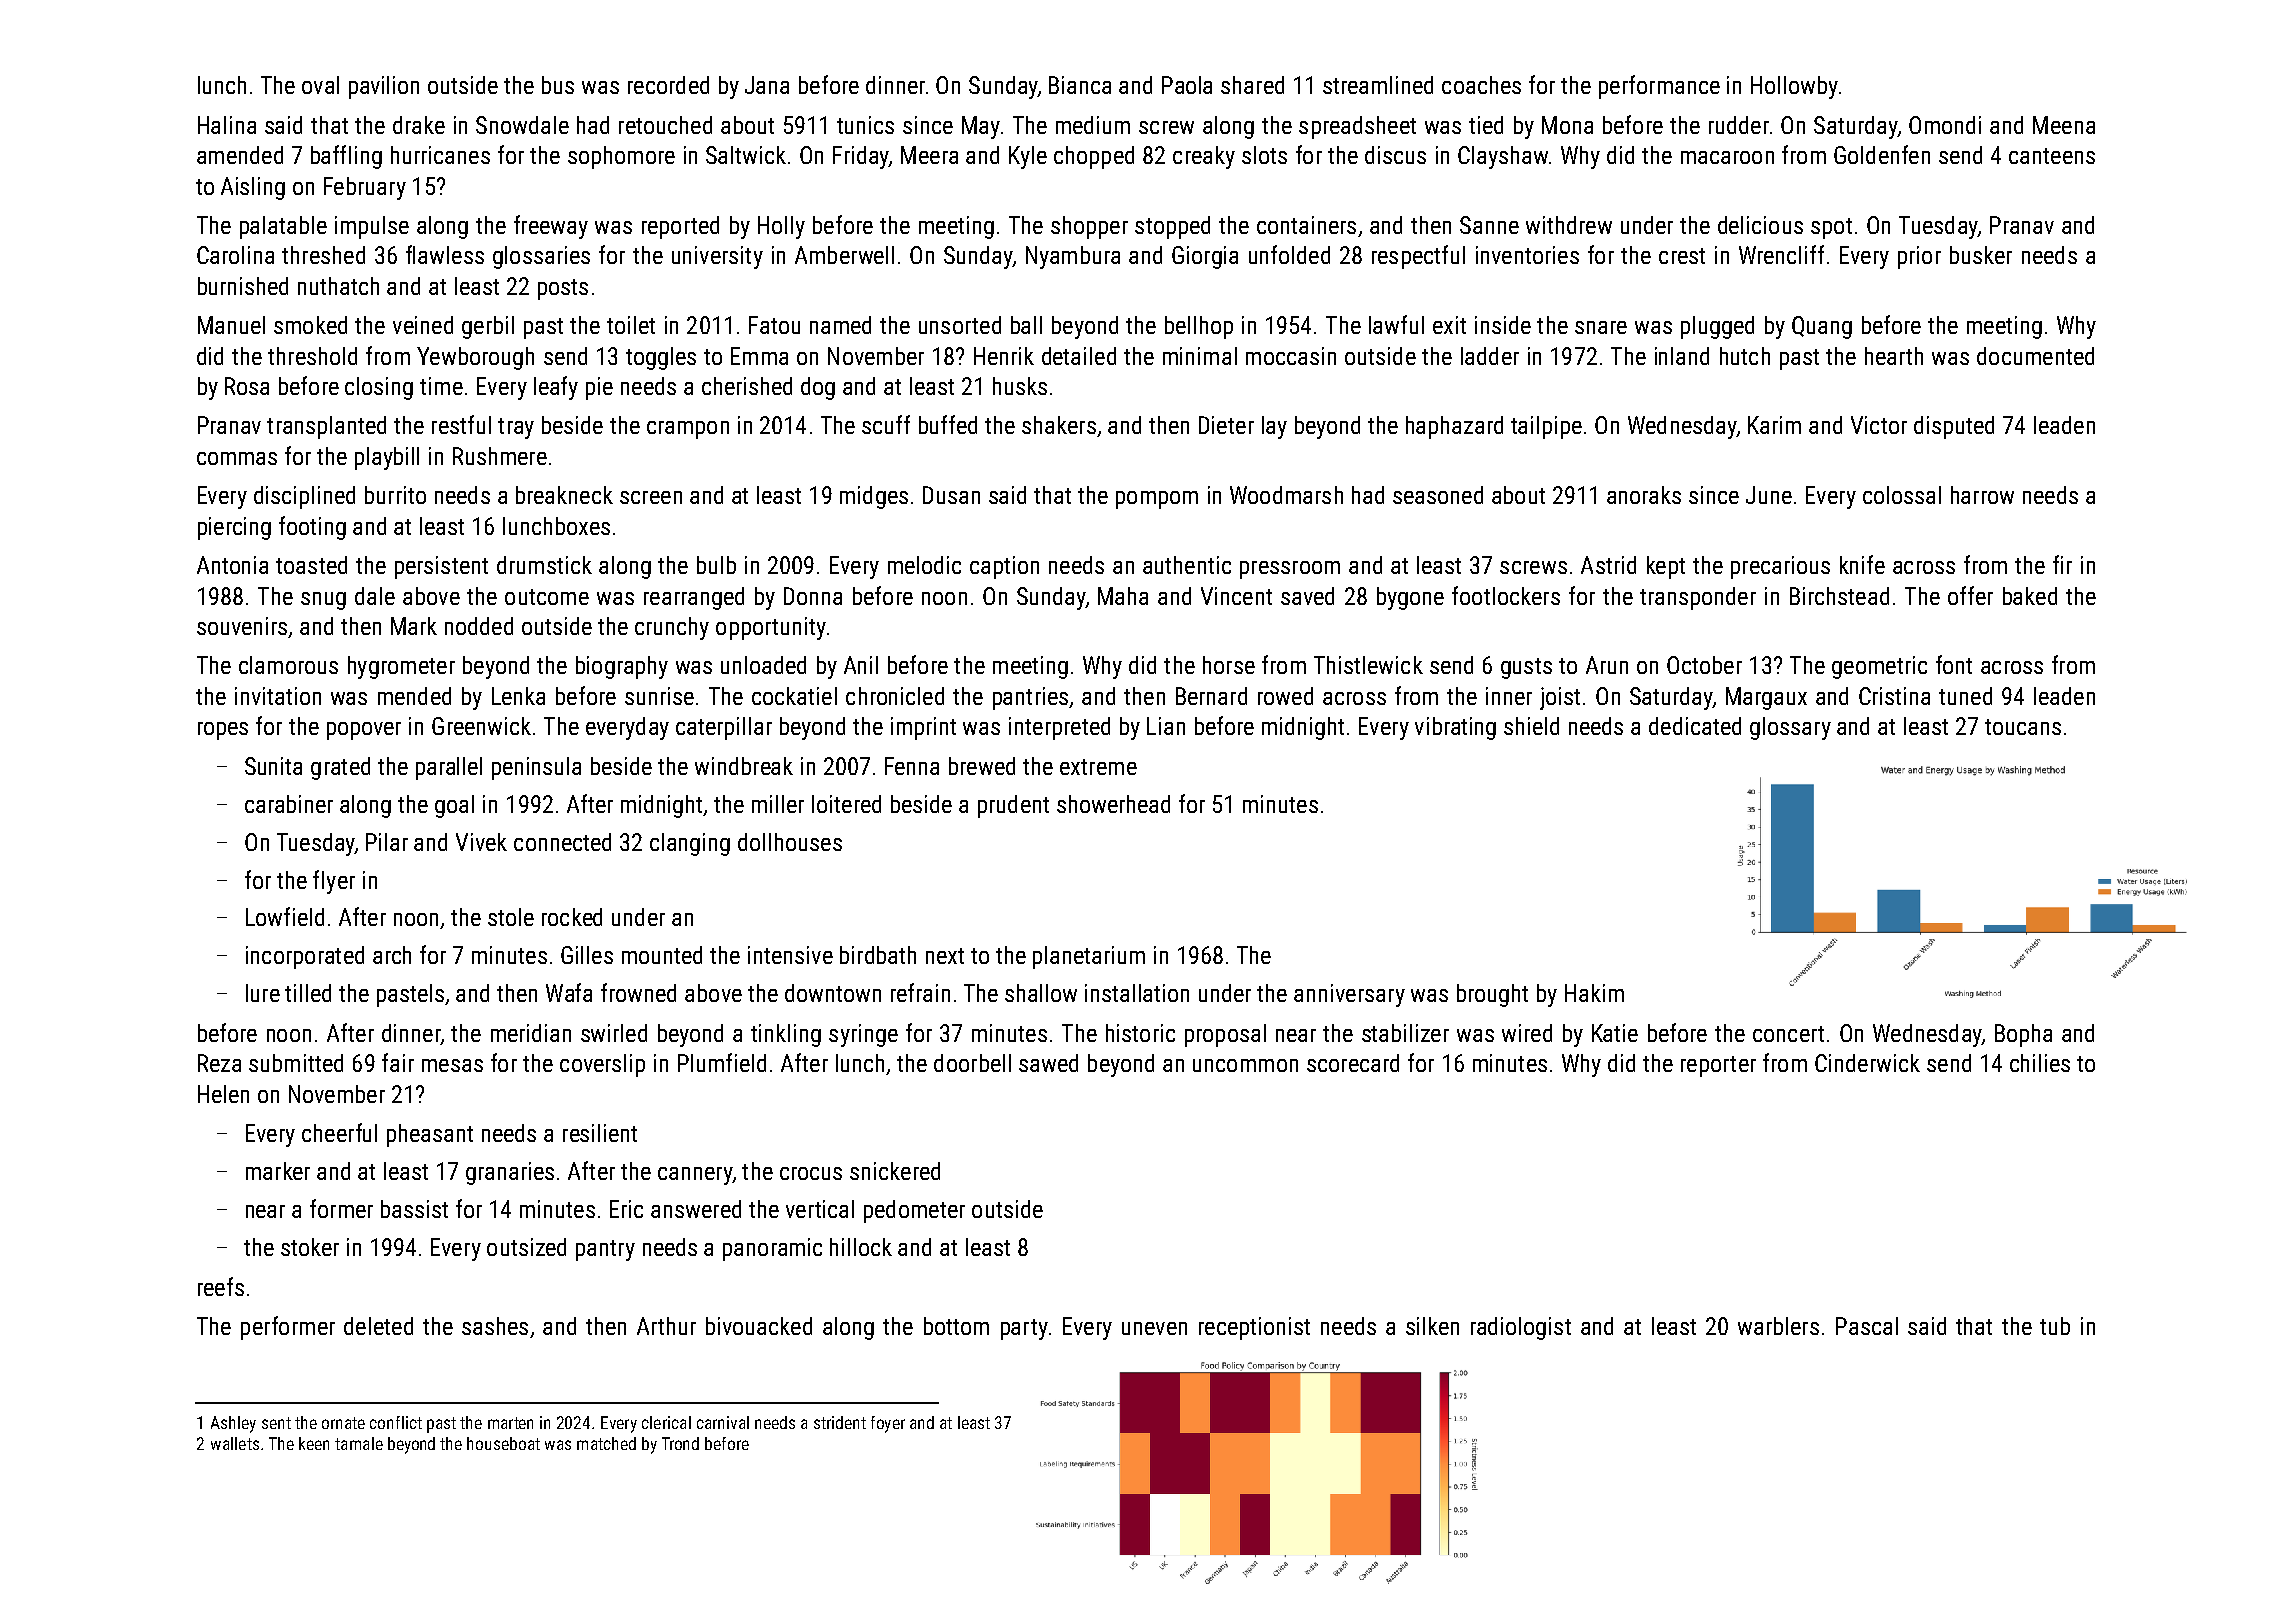  Describe the element at coordinates (2055, 1326) in the screenshot. I see `tub` at that location.
